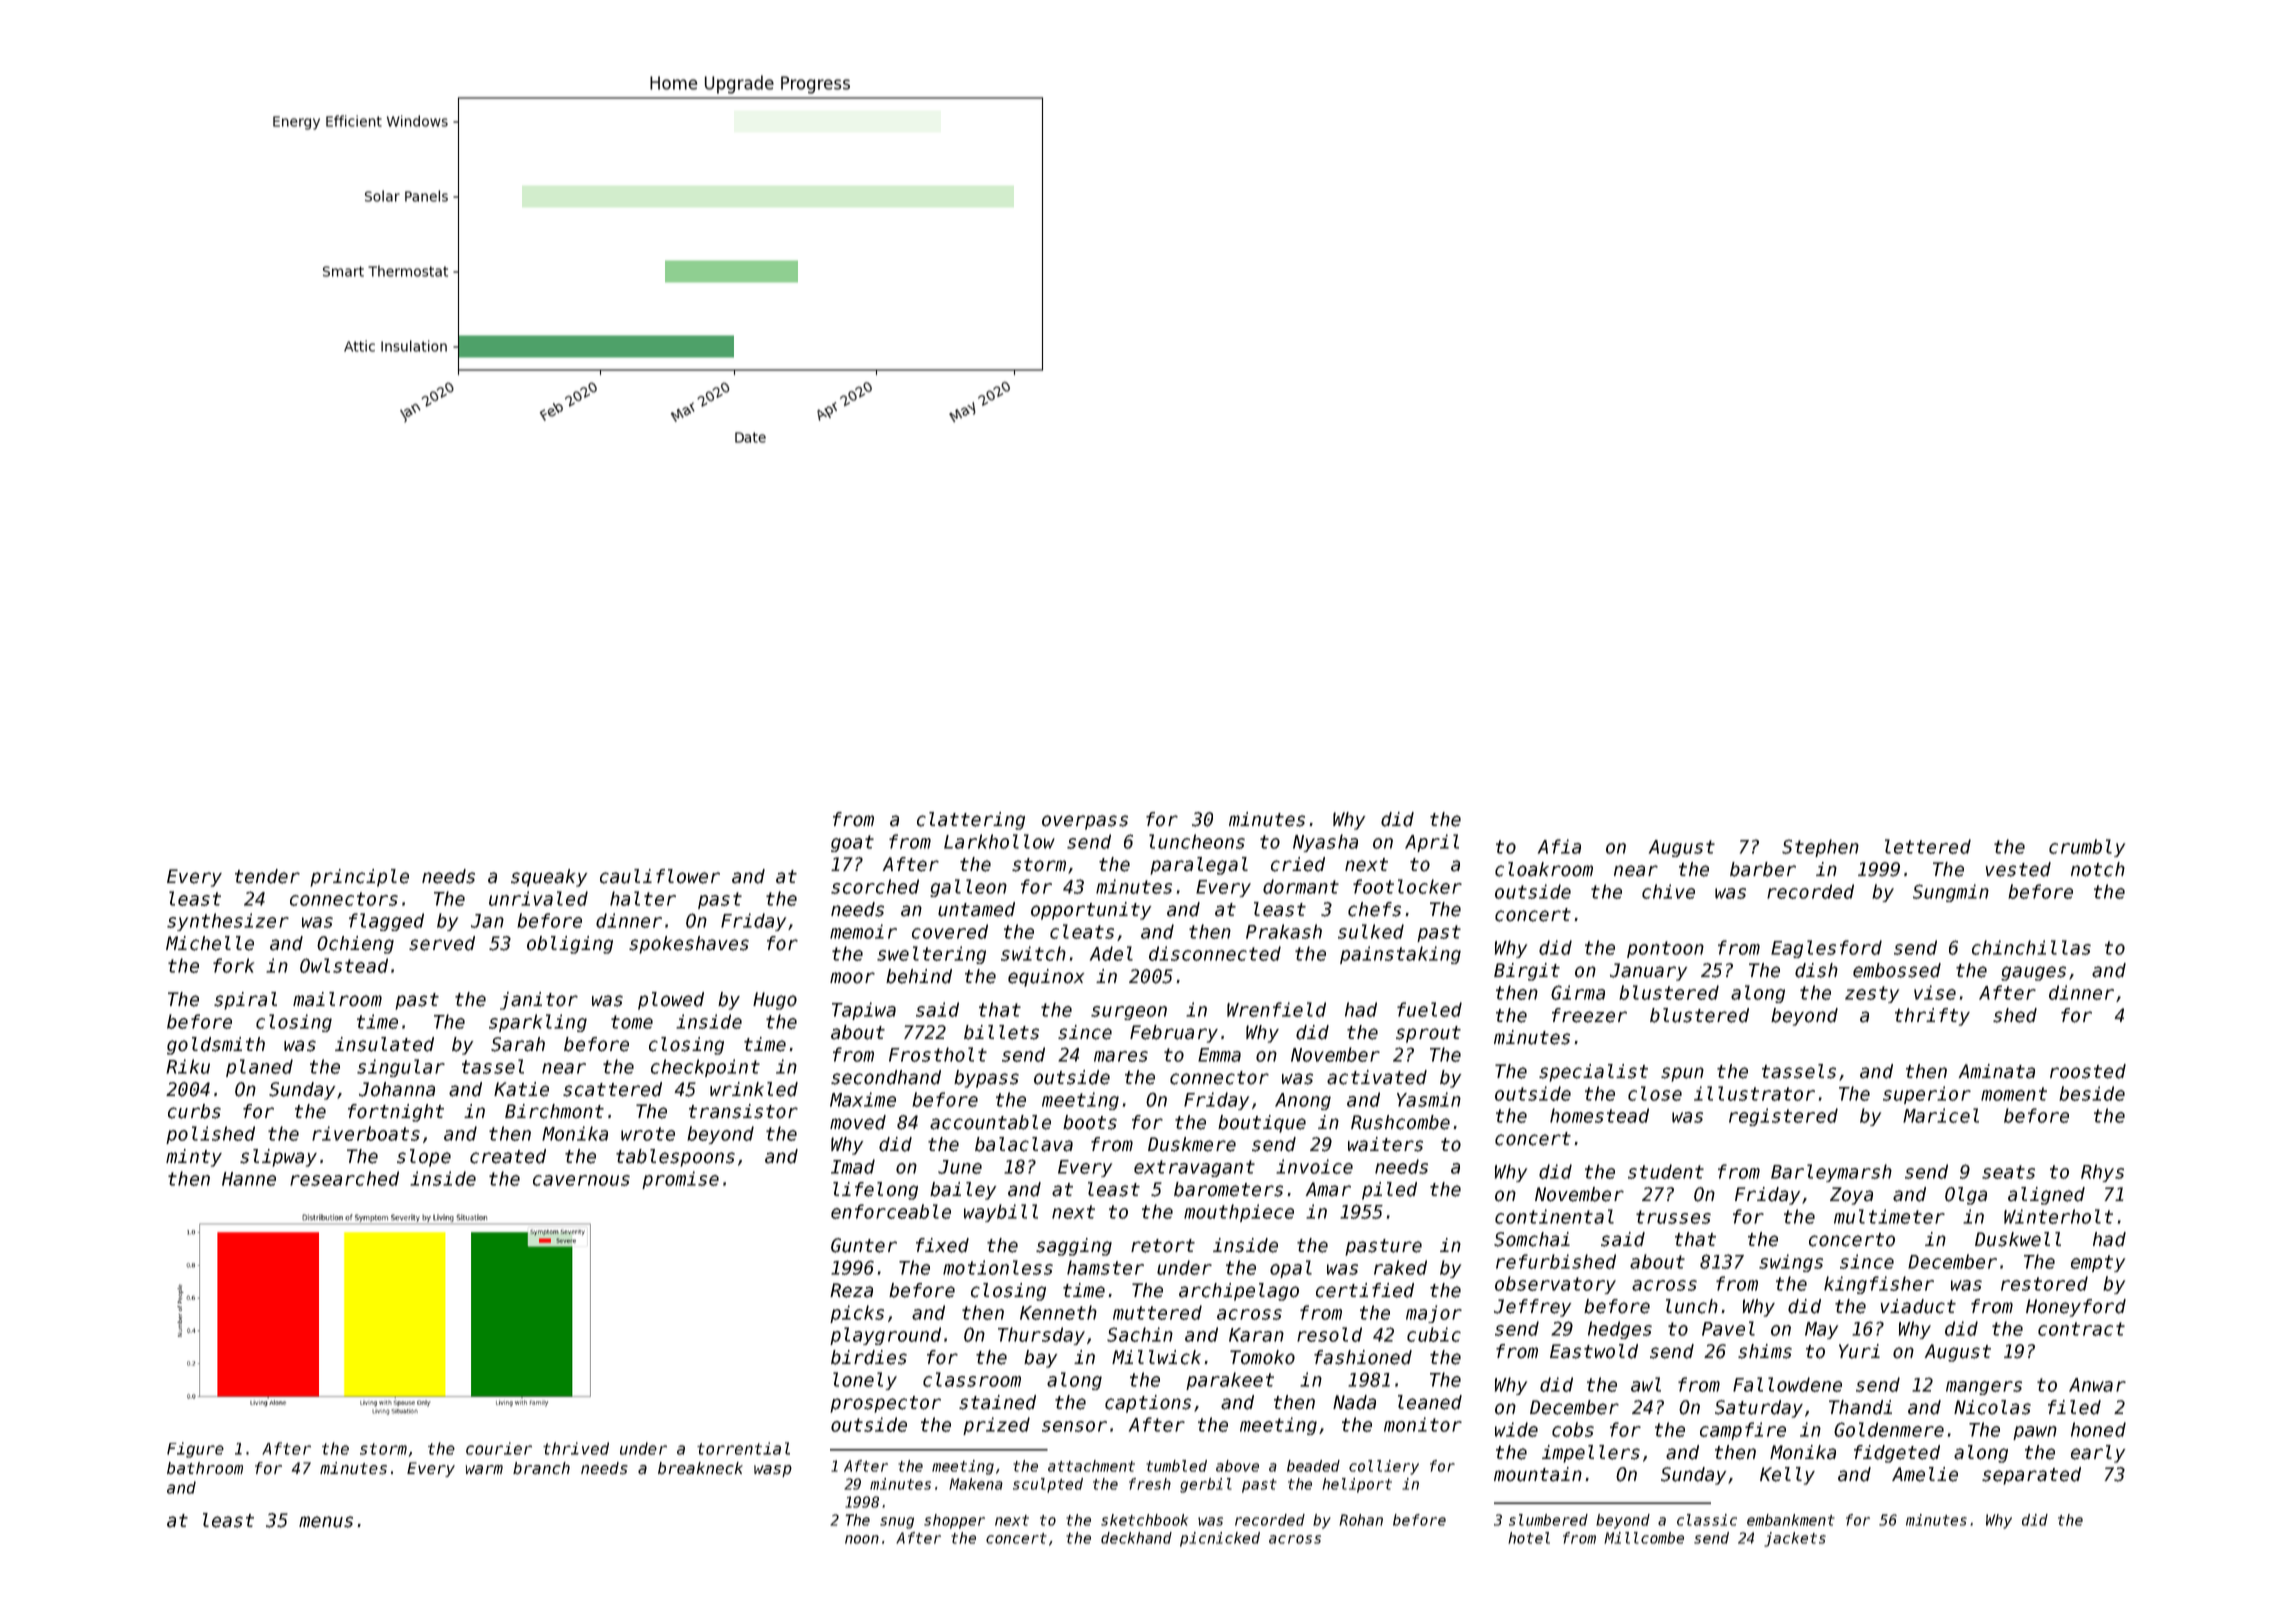 The image size is (2292, 1620). Describe the element at coordinates (2087, 848) in the screenshot. I see `crumbly` at that location.
